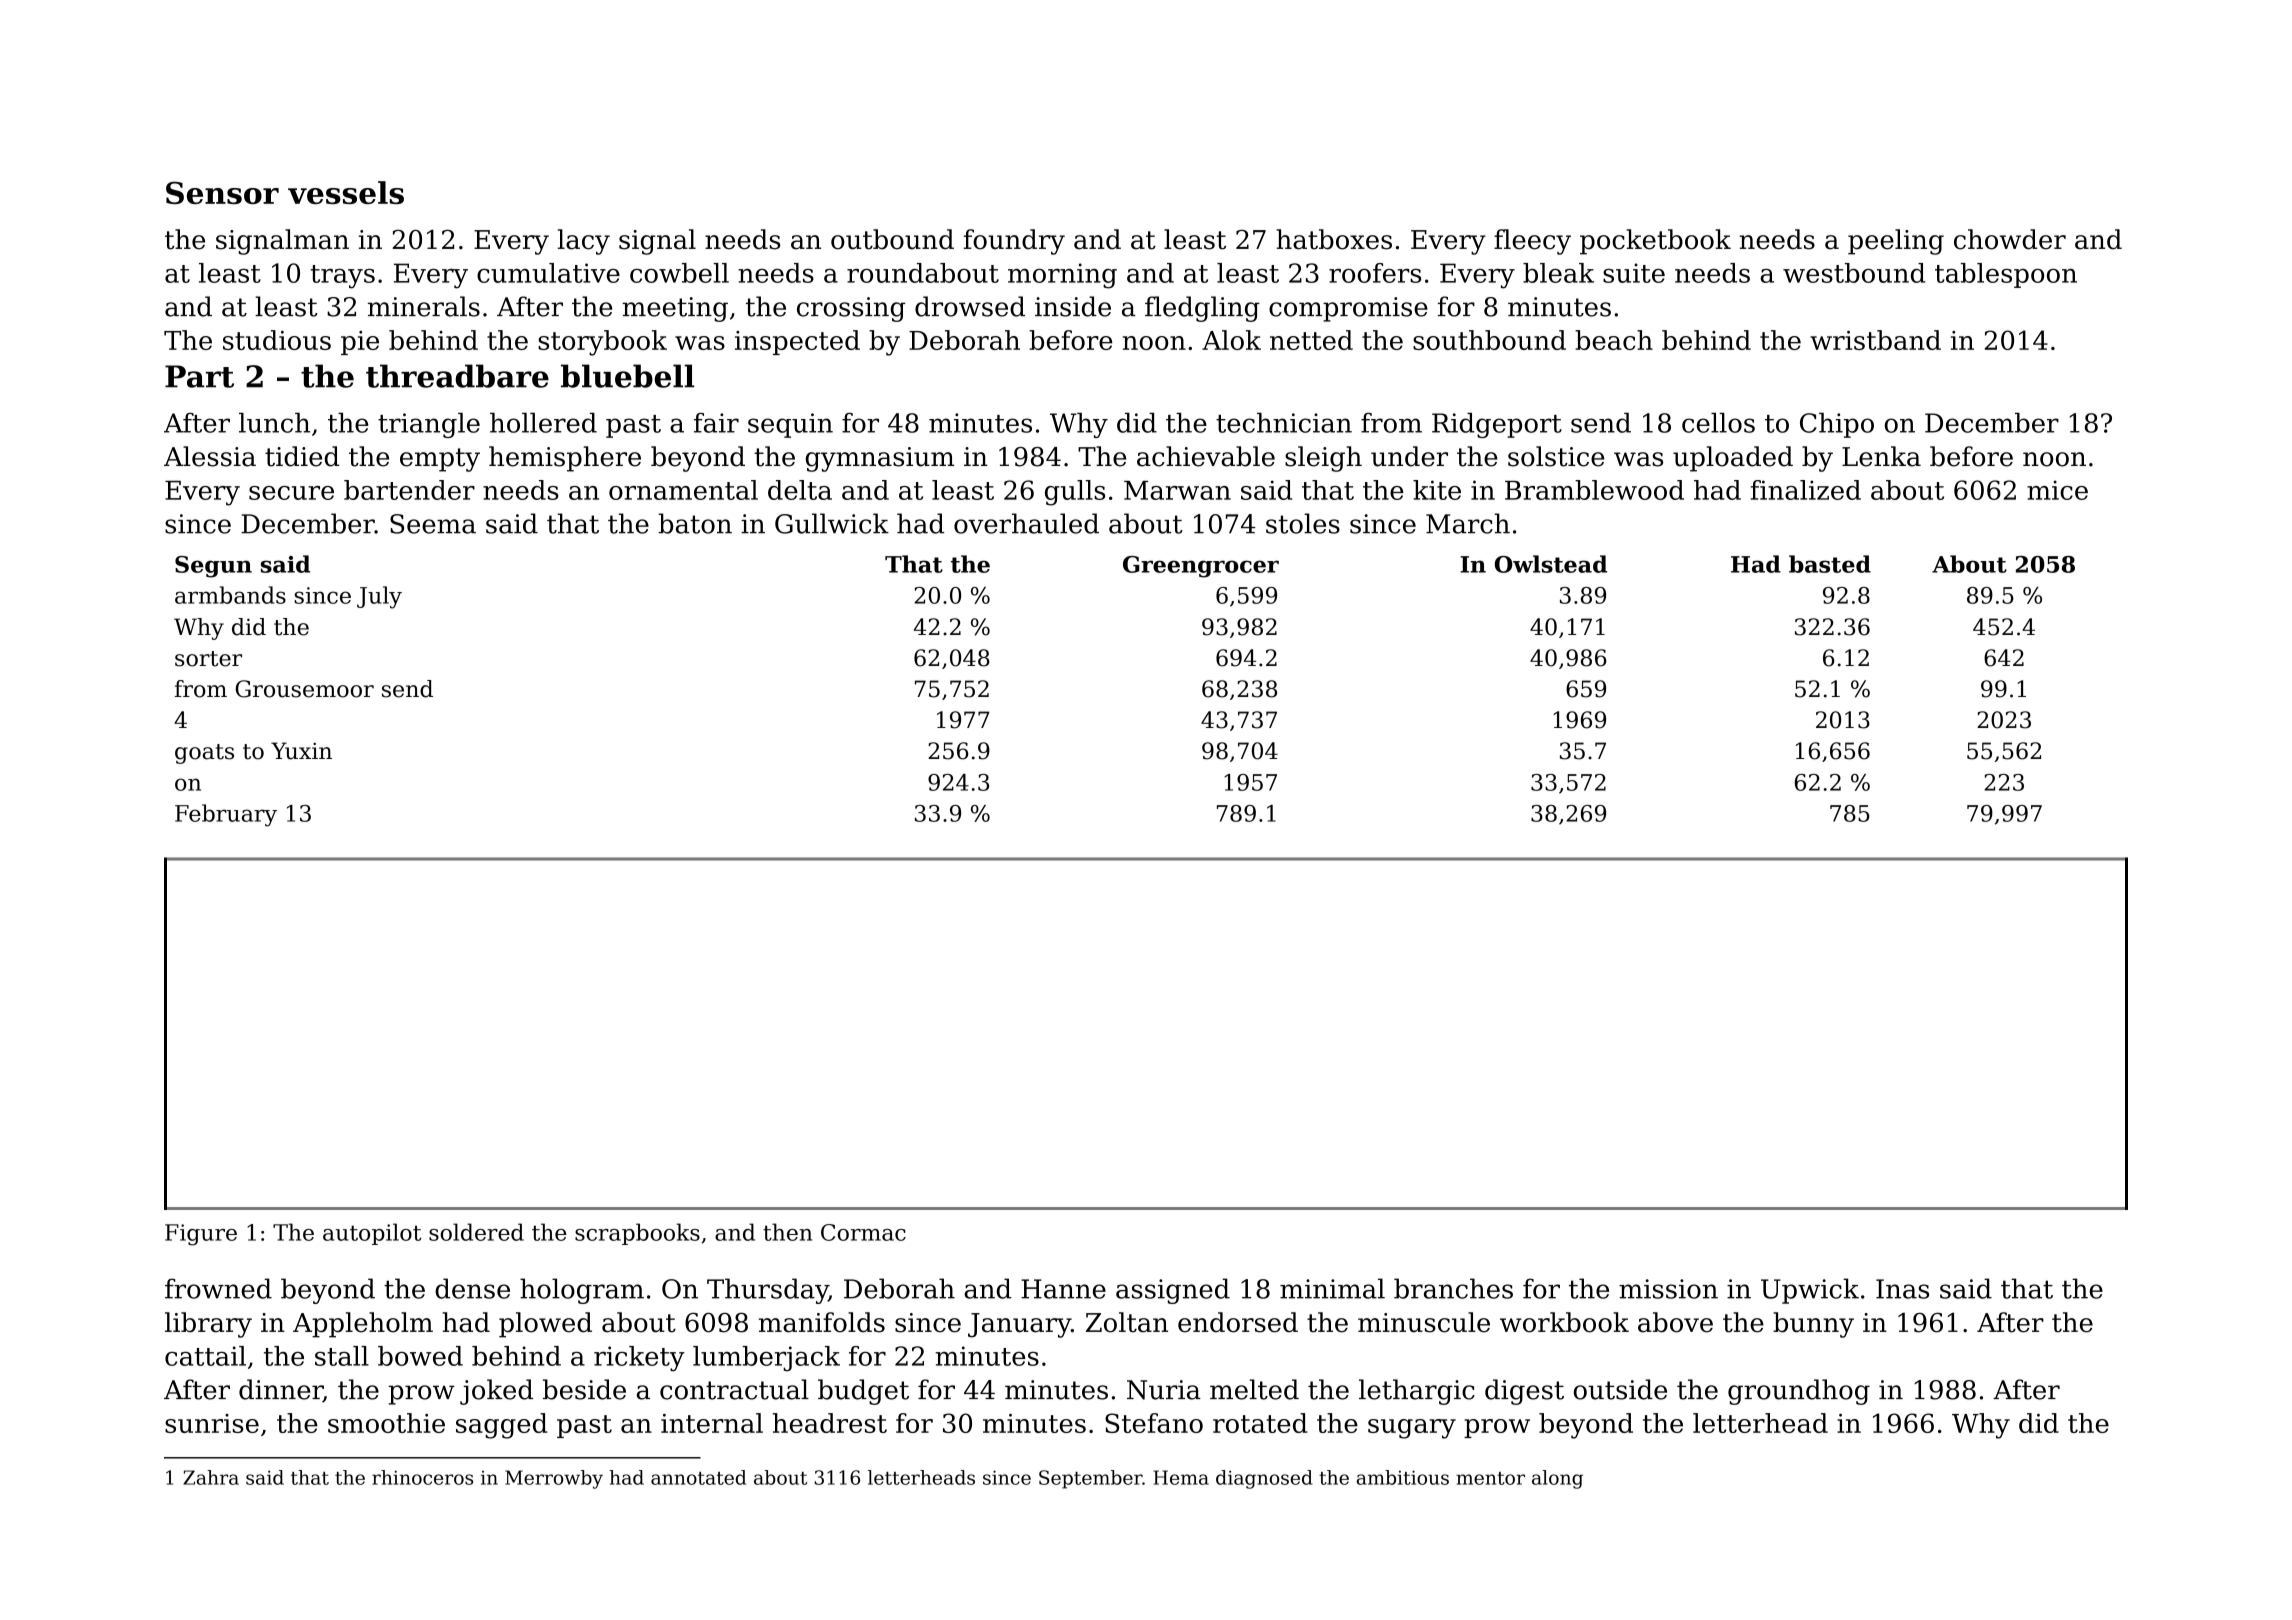 The width and height of the screenshot is (2292, 1620). What do you see at coordinates (2057, 490) in the screenshot?
I see `mice` at bounding box center [2057, 490].
